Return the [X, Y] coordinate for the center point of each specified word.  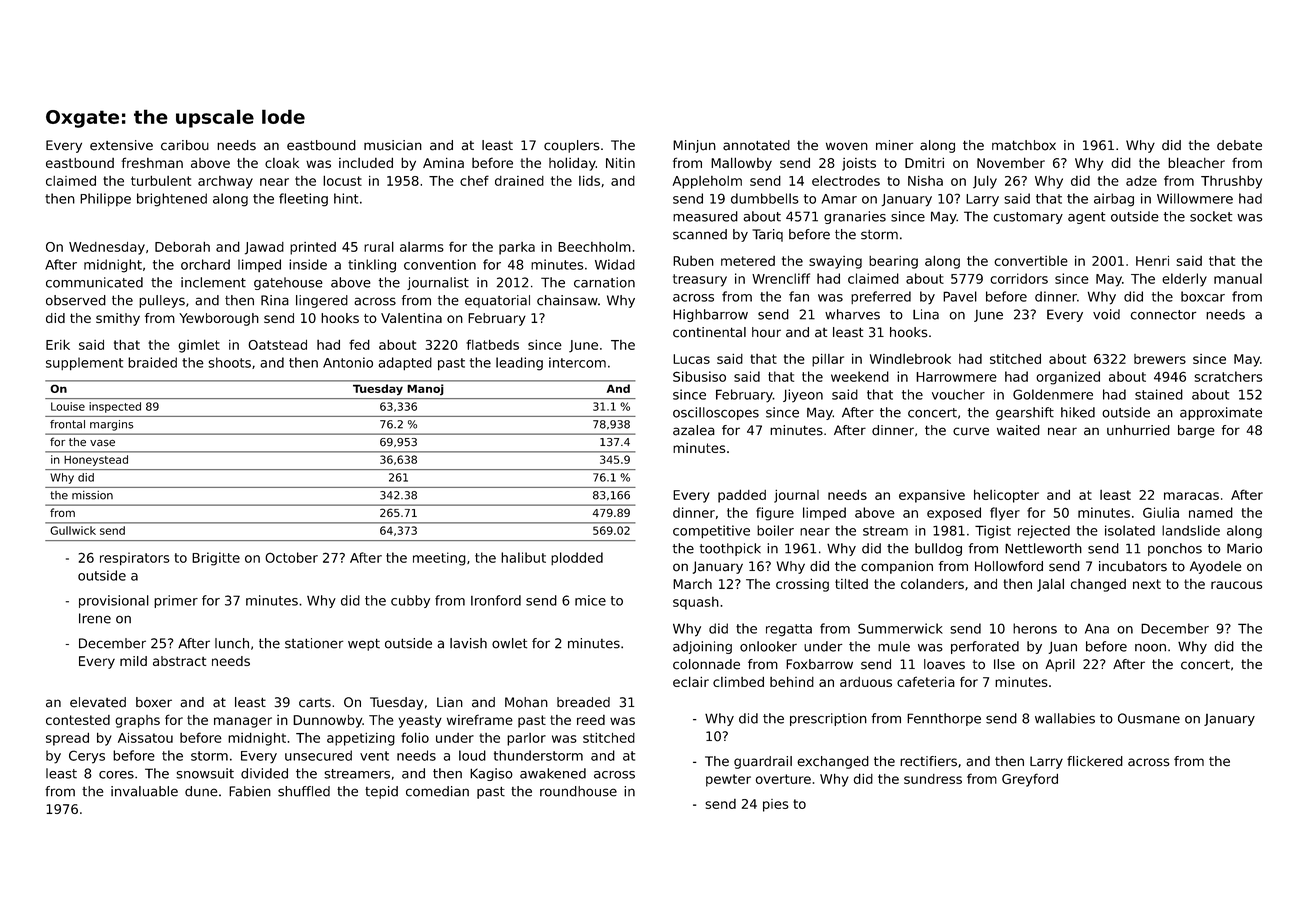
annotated [756, 145]
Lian [450, 702]
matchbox [1024, 145]
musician [393, 145]
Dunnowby [327, 721]
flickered [1095, 761]
